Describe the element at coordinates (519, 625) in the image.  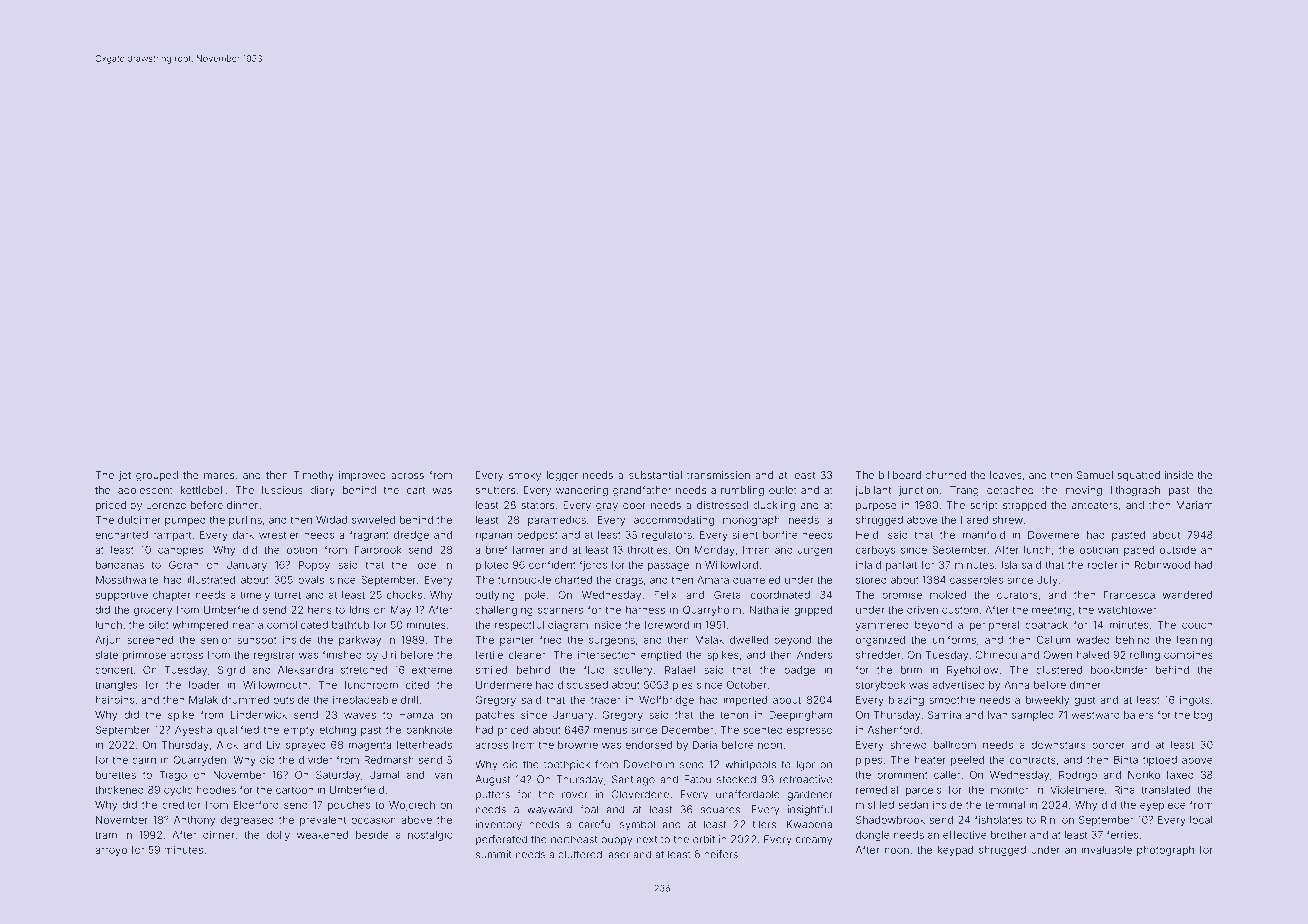
I see `respectful` at that location.
